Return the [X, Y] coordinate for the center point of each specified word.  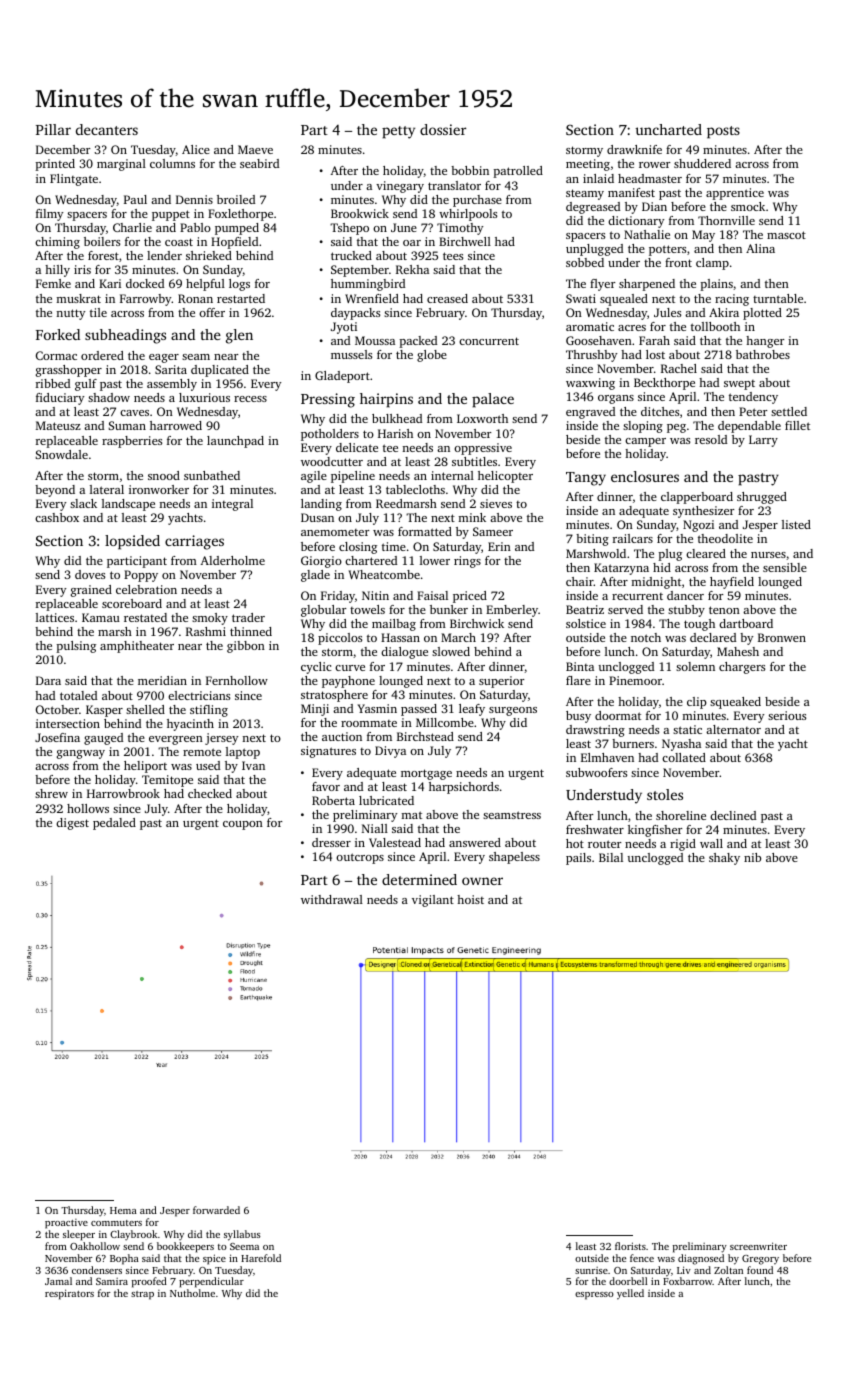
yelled [630, 1294]
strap [142, 1295]
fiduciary [60, 399]
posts [723, 132]
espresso [594, 1296]
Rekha [412, 269]
